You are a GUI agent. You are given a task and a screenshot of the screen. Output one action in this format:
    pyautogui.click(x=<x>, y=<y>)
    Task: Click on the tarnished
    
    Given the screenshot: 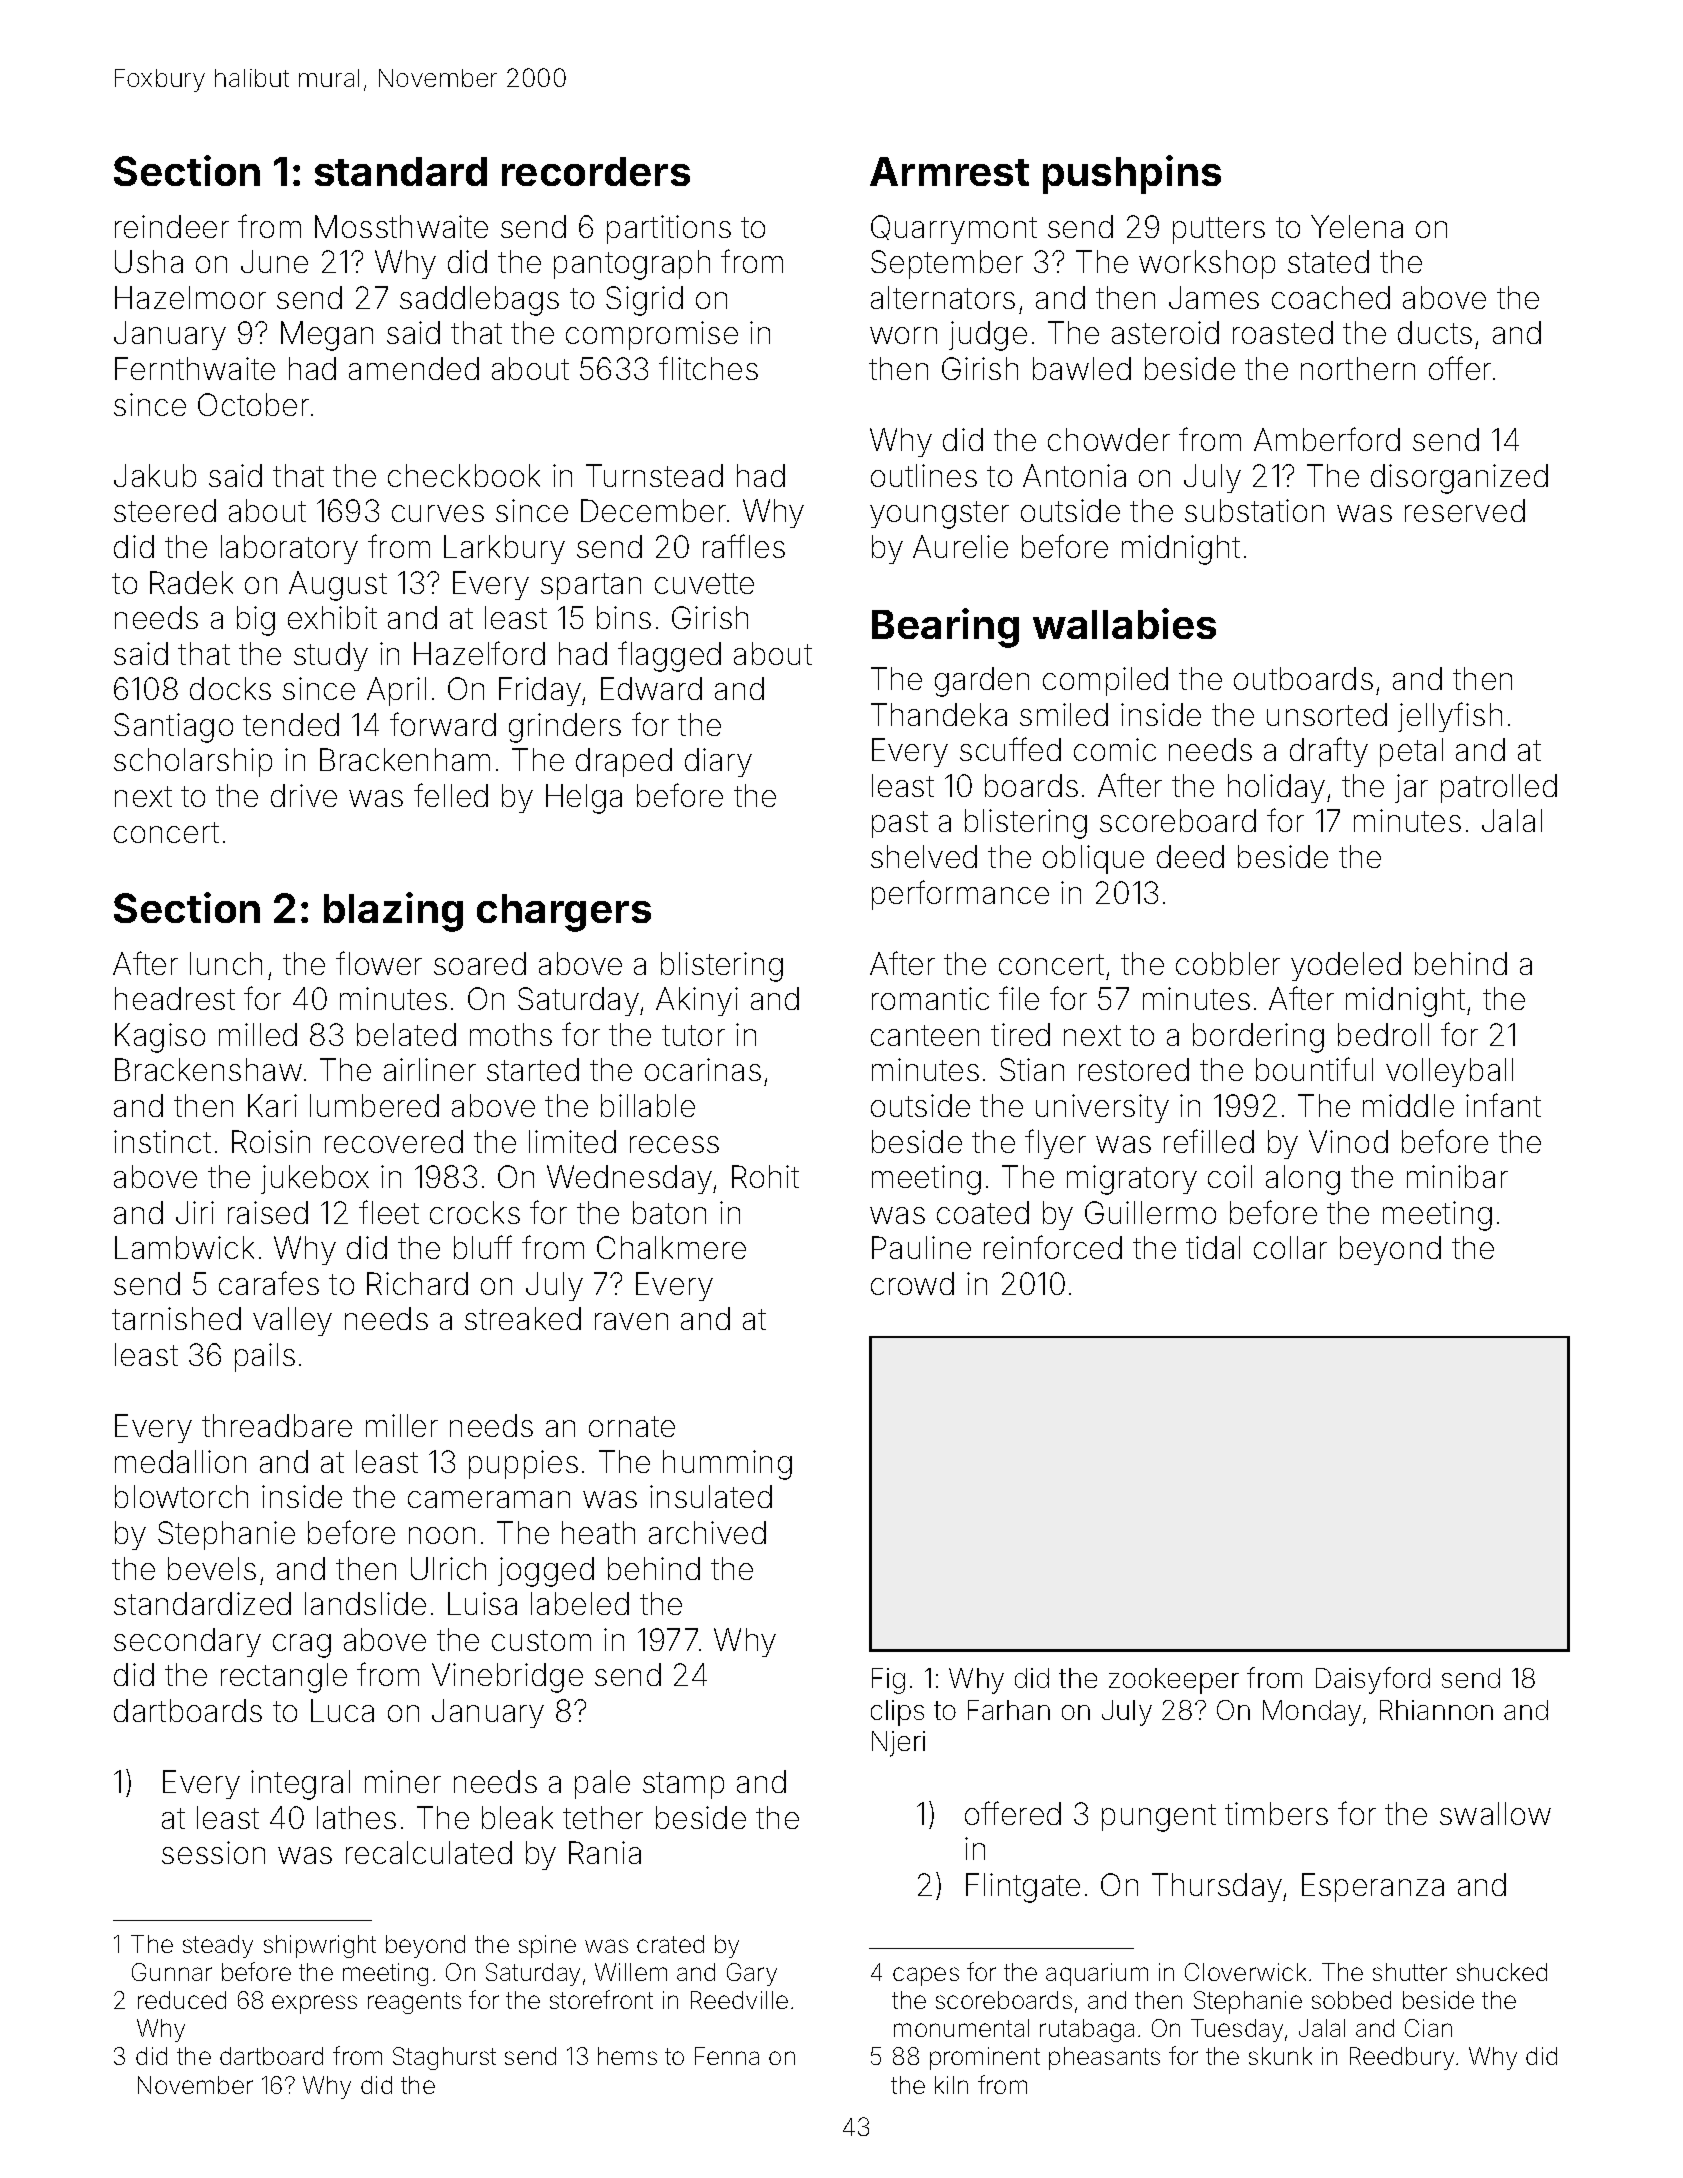 What is the action you would take?
    pyautogui.click(x=176, y=1318)
